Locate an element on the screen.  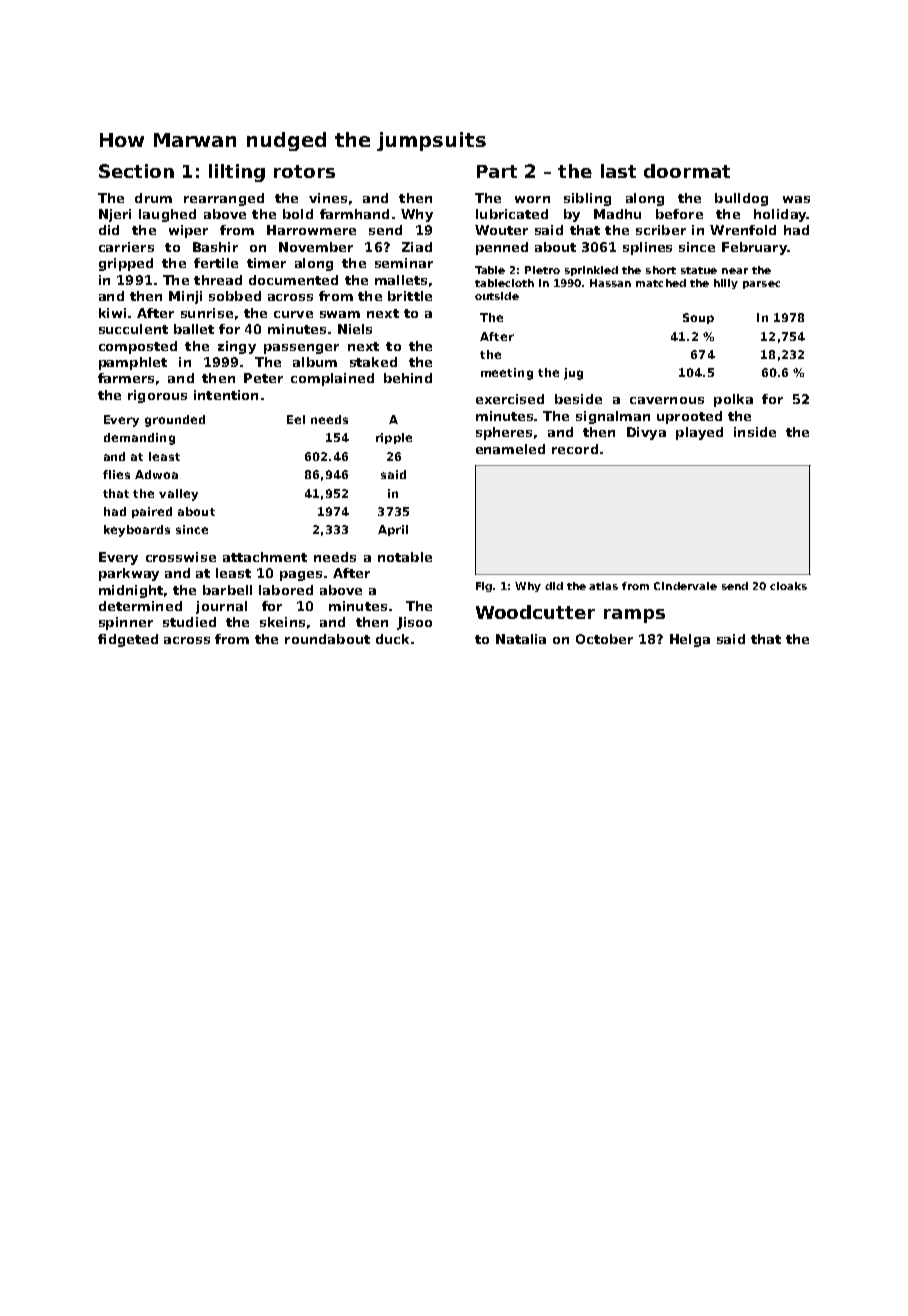
Niels is located at coordinates (355, 329).
